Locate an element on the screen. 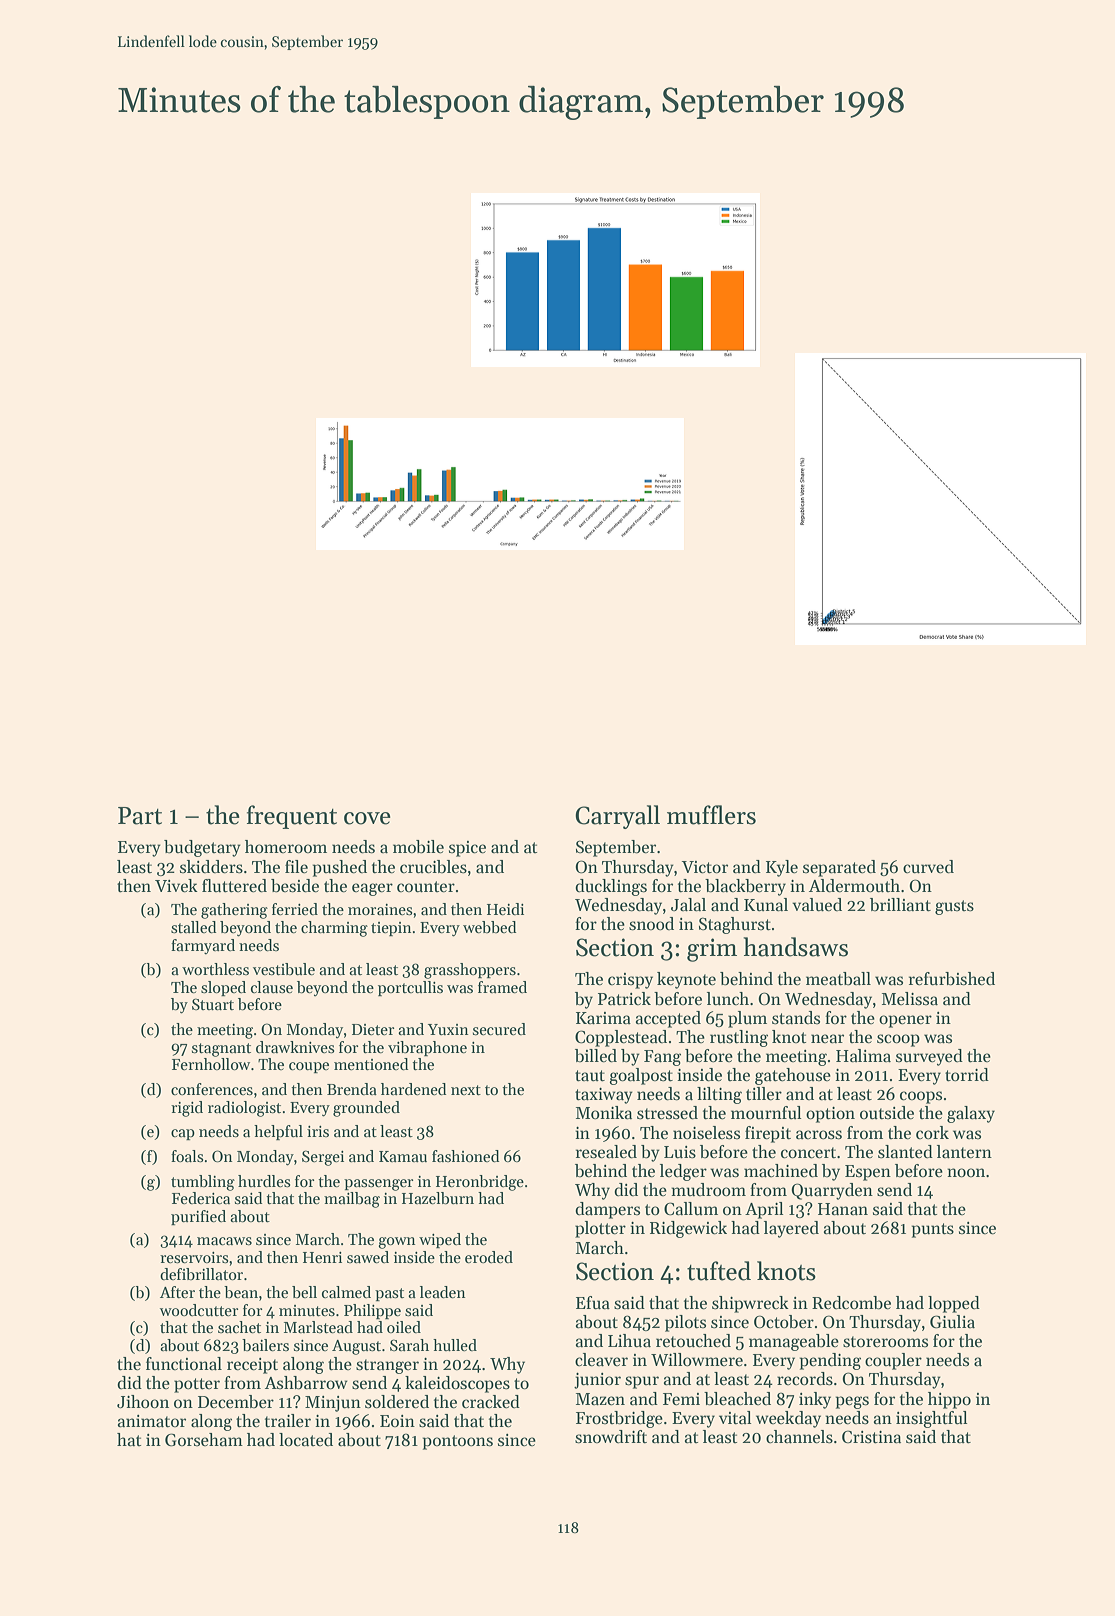  reservoirs is located at coordinates (194, 1258).
